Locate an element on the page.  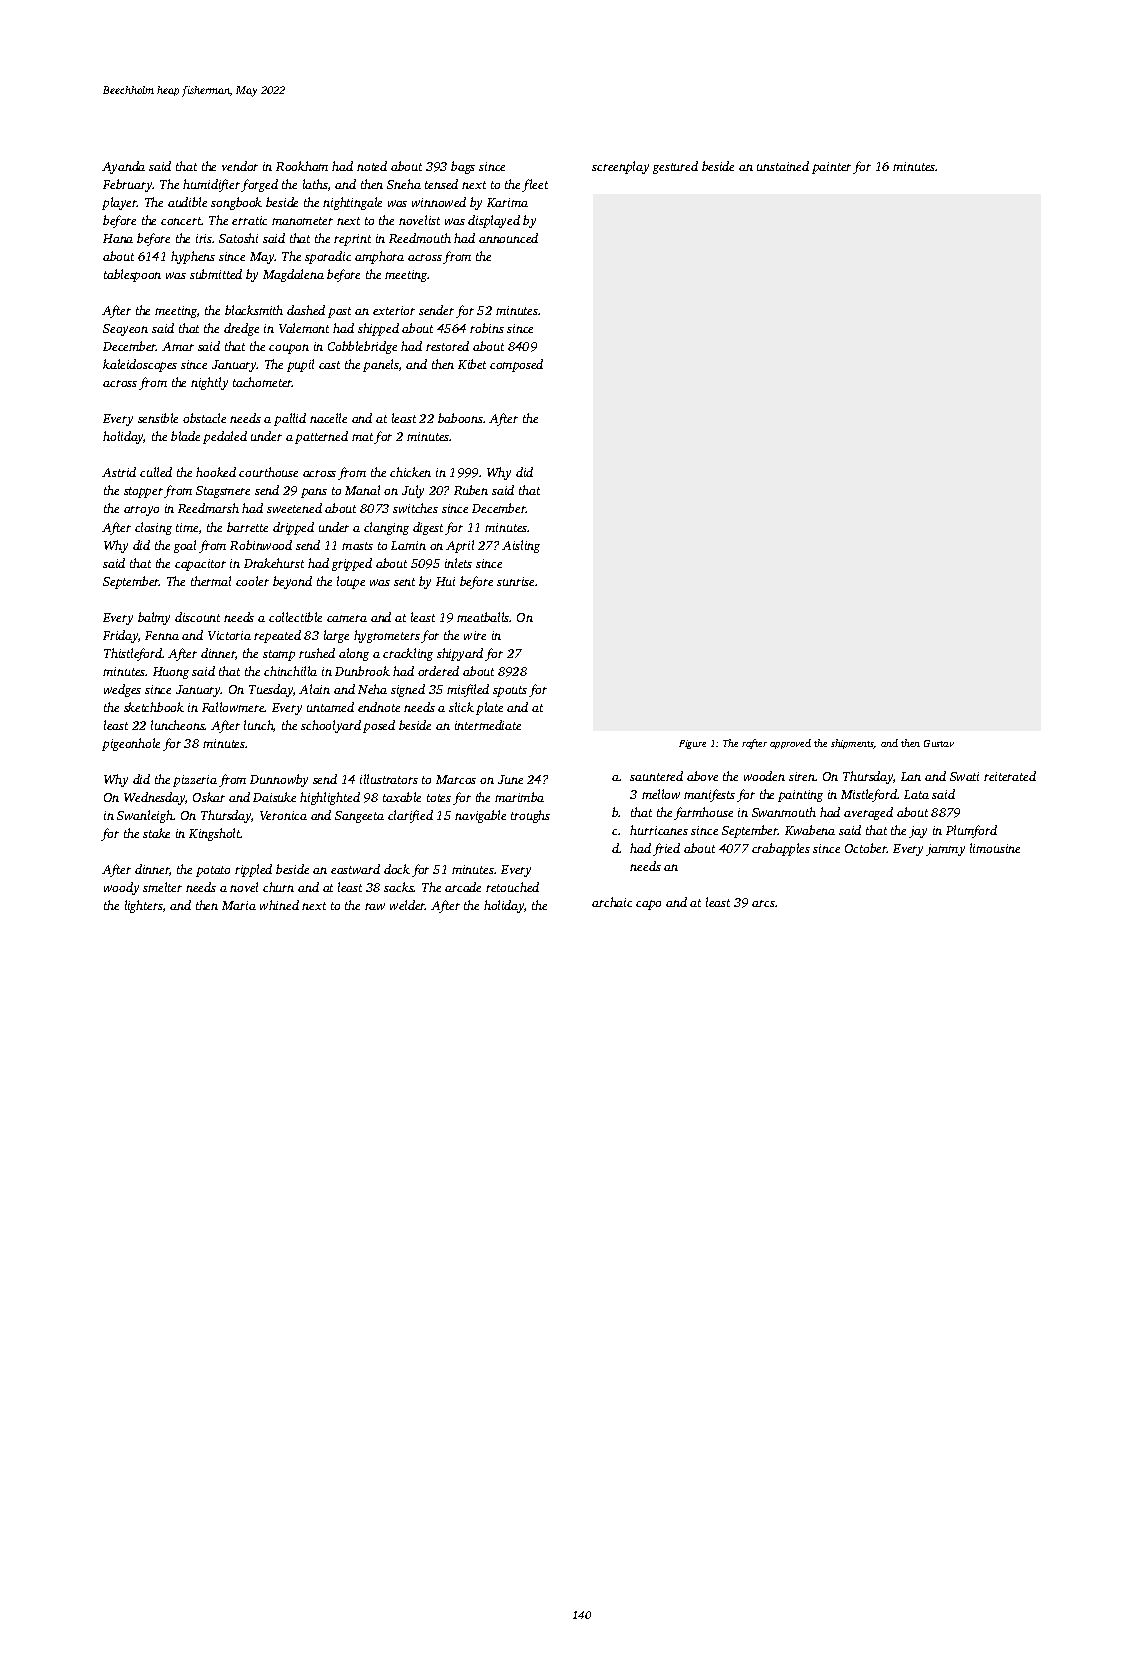
robins is located at coordinates (487, 328).
